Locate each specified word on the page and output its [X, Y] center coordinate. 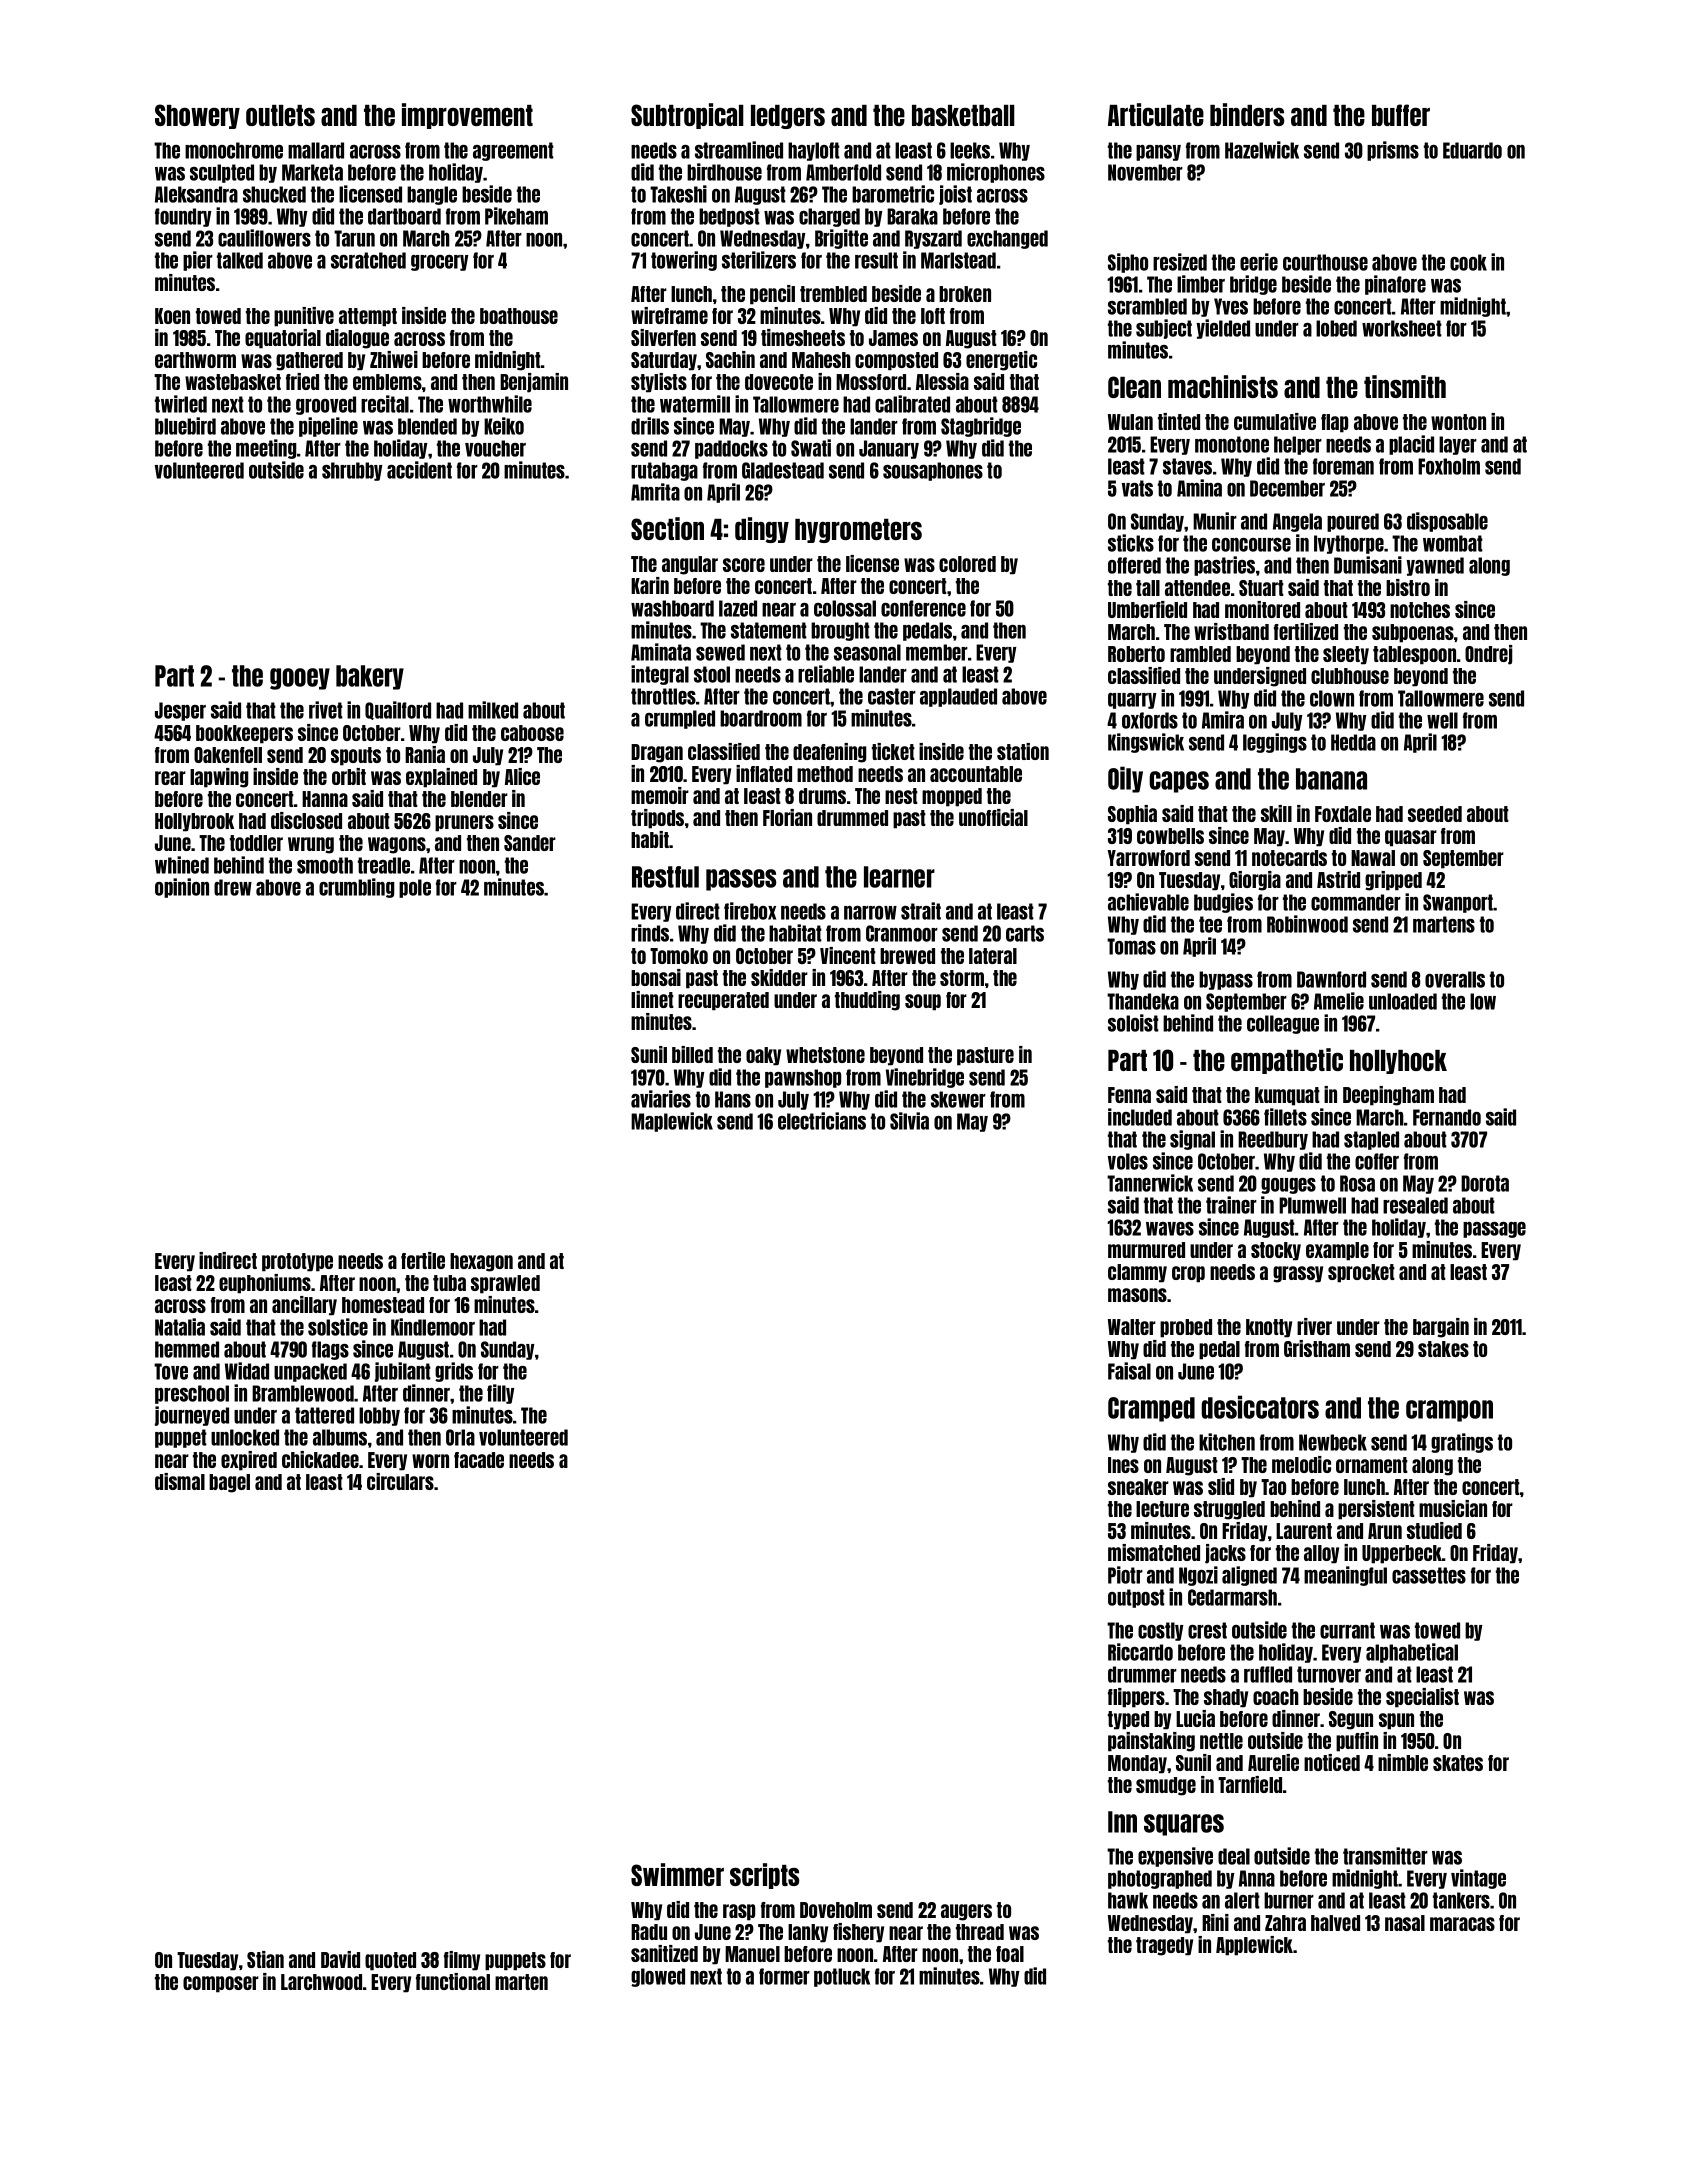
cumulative [1275, 421]
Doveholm [836, 1910]
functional [453, 1981]
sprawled [505, 1284]
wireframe [669, 315]
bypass [1226, 980]
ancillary [304, 1306]
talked [240, 260]
